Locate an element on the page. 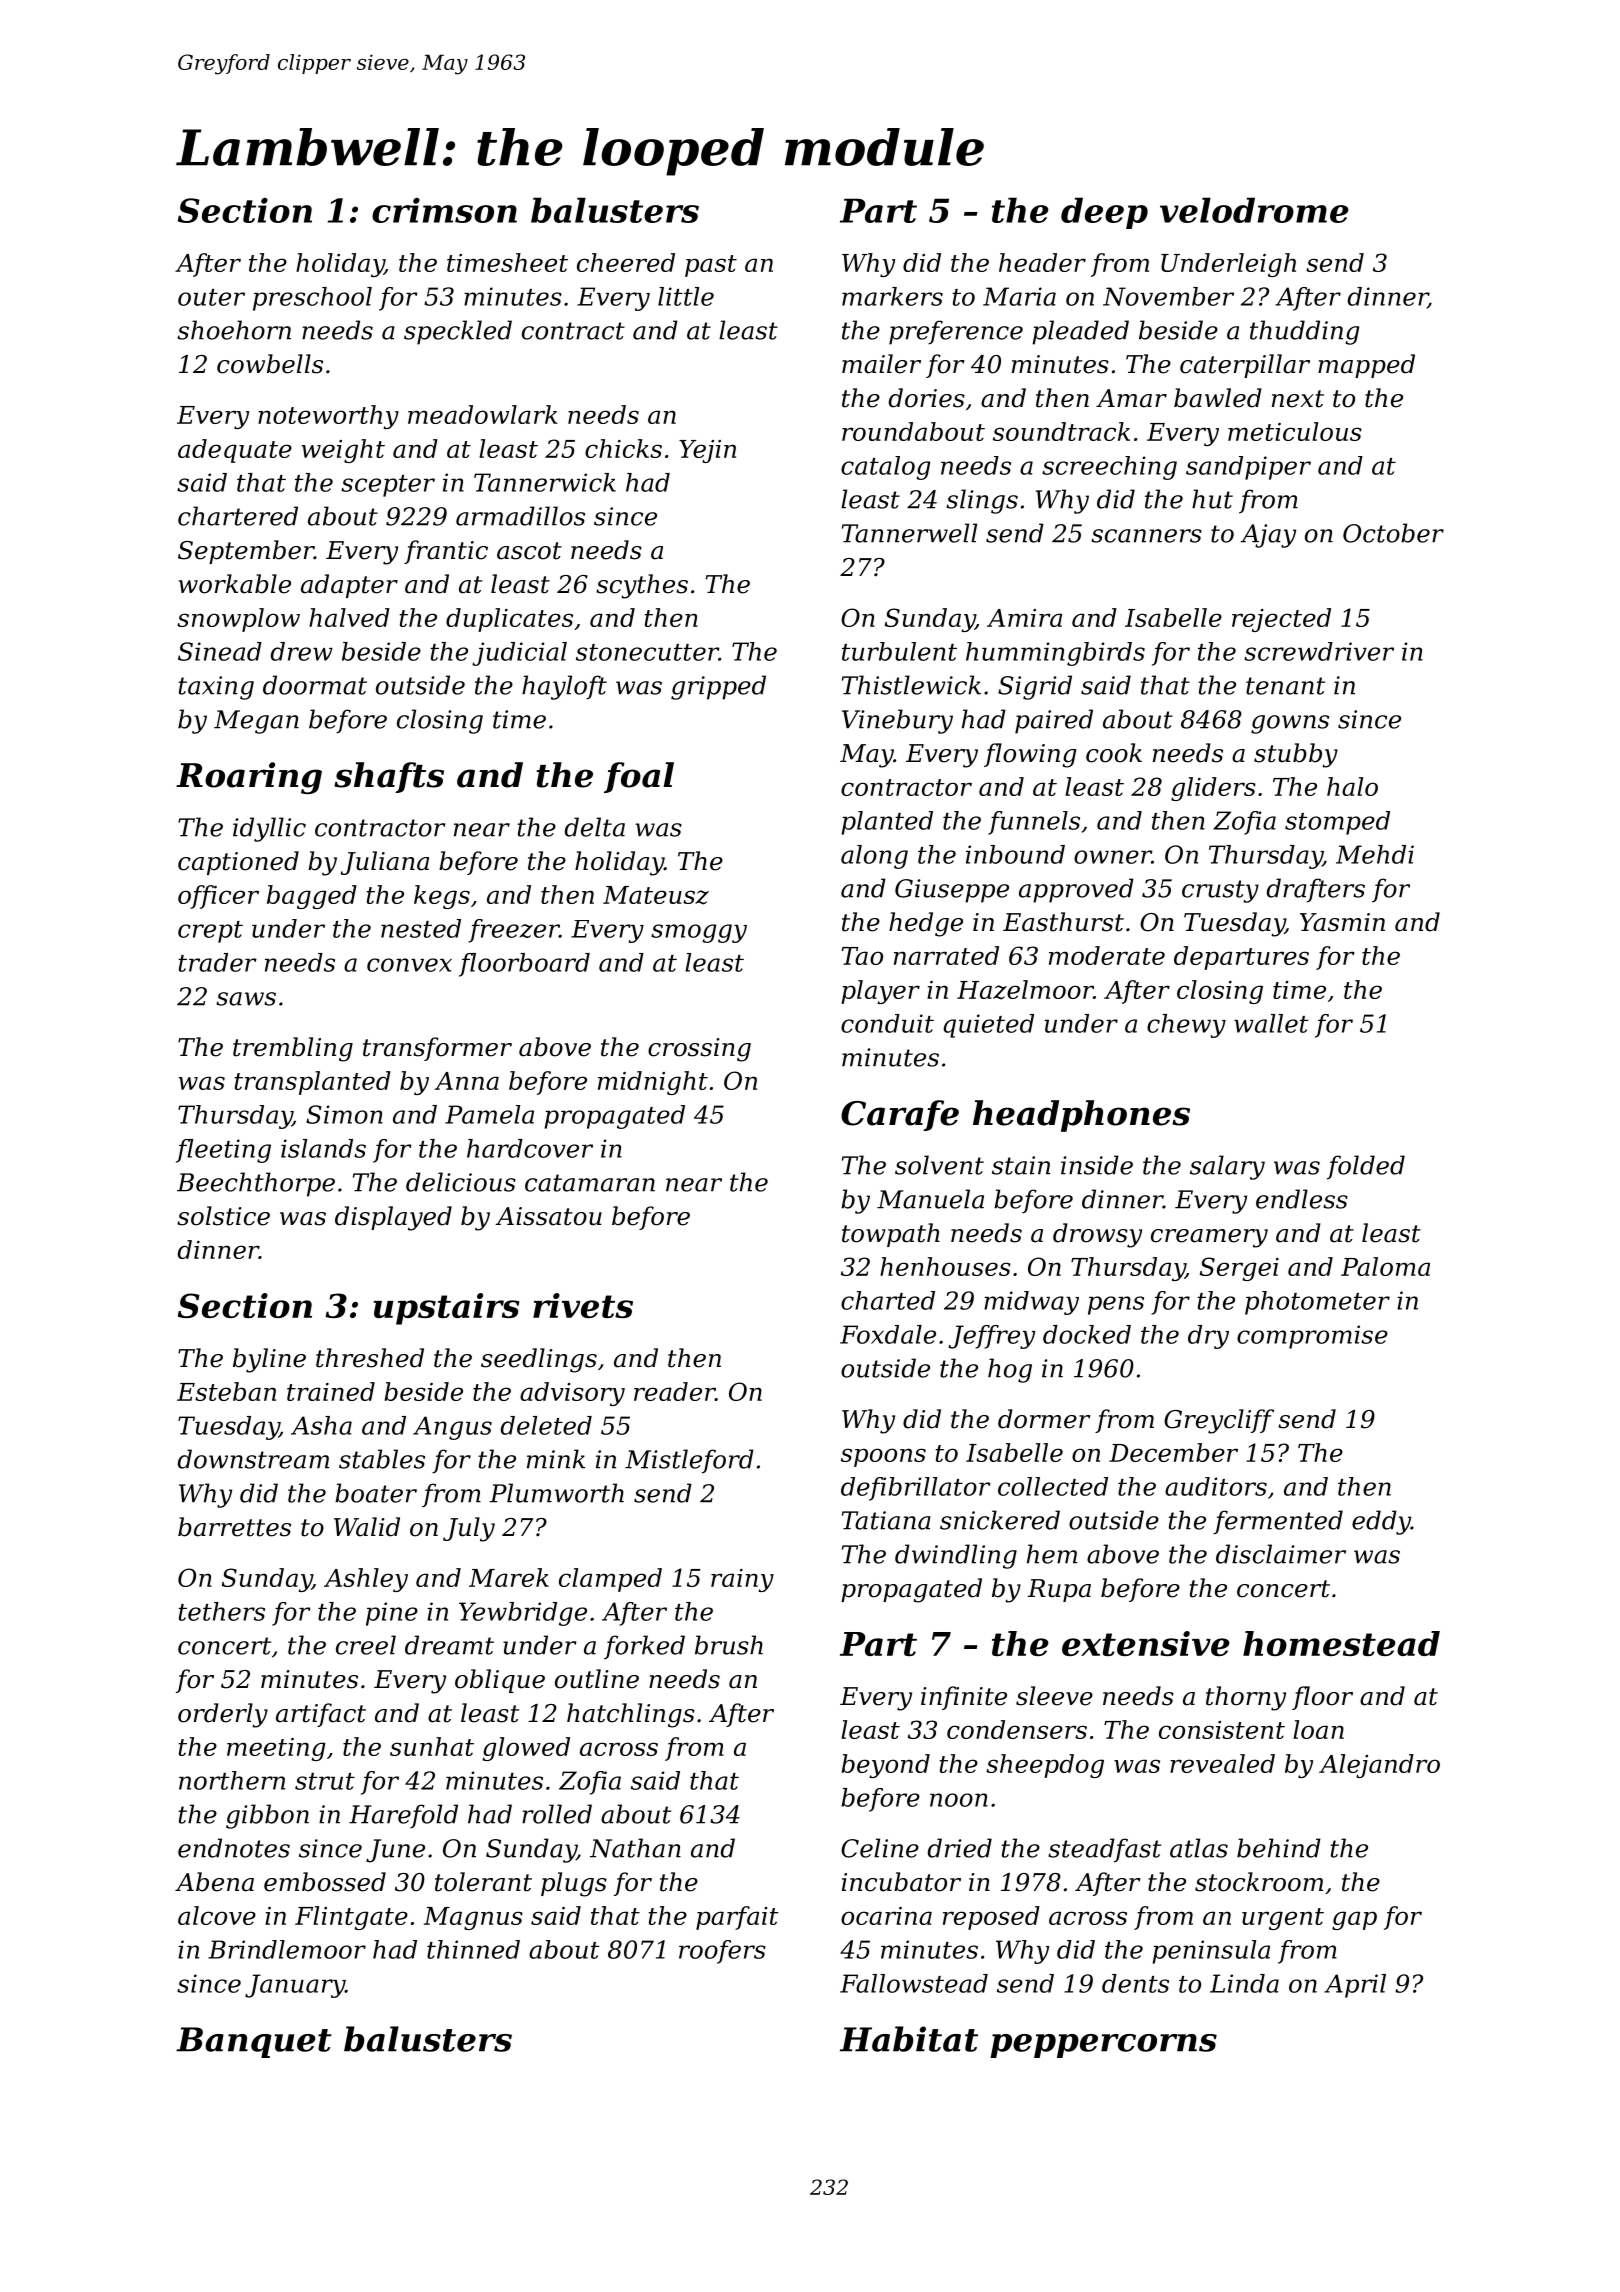  October is located at coordinates (1393, 533).
